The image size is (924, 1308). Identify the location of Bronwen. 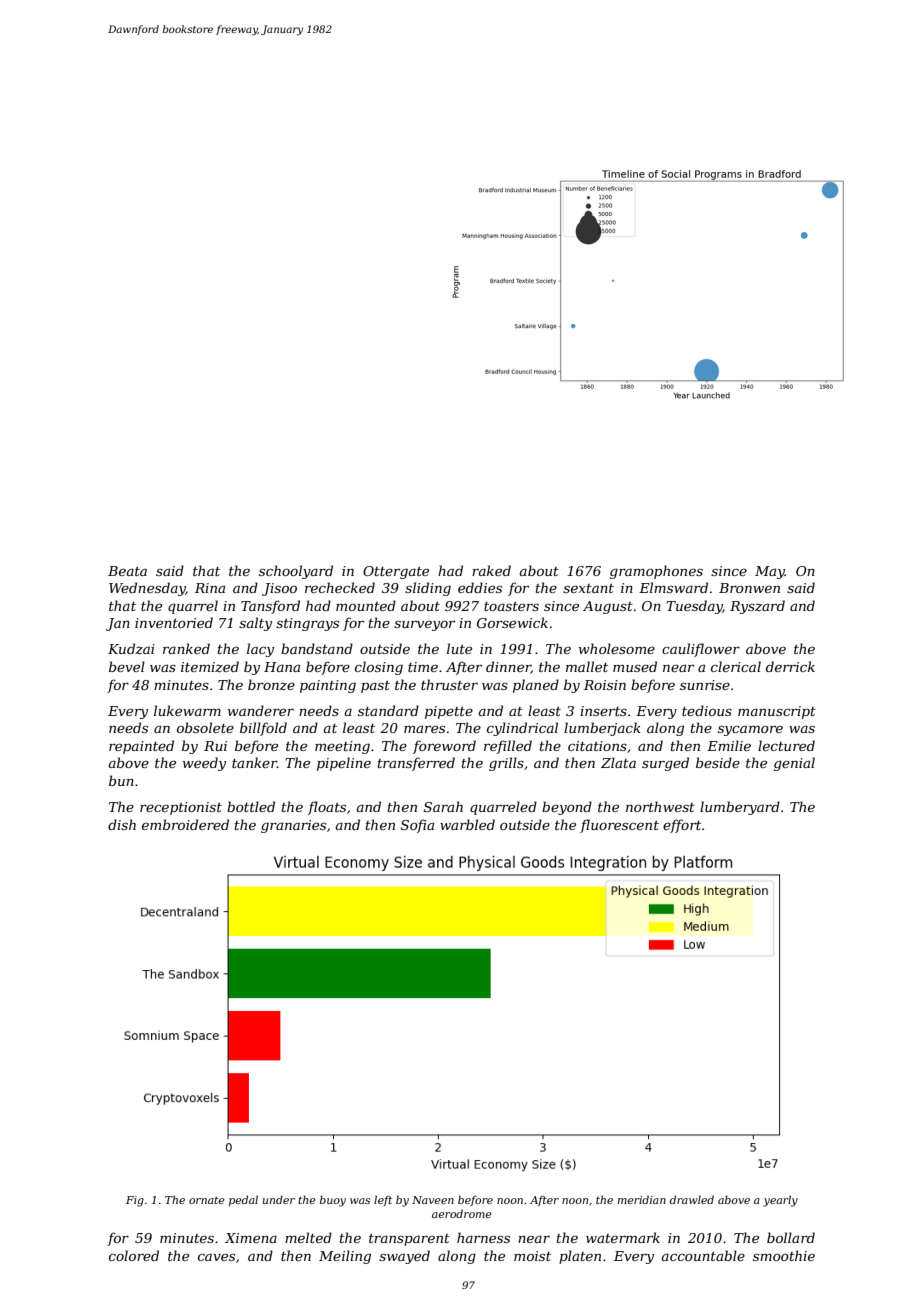
(749, 588).
